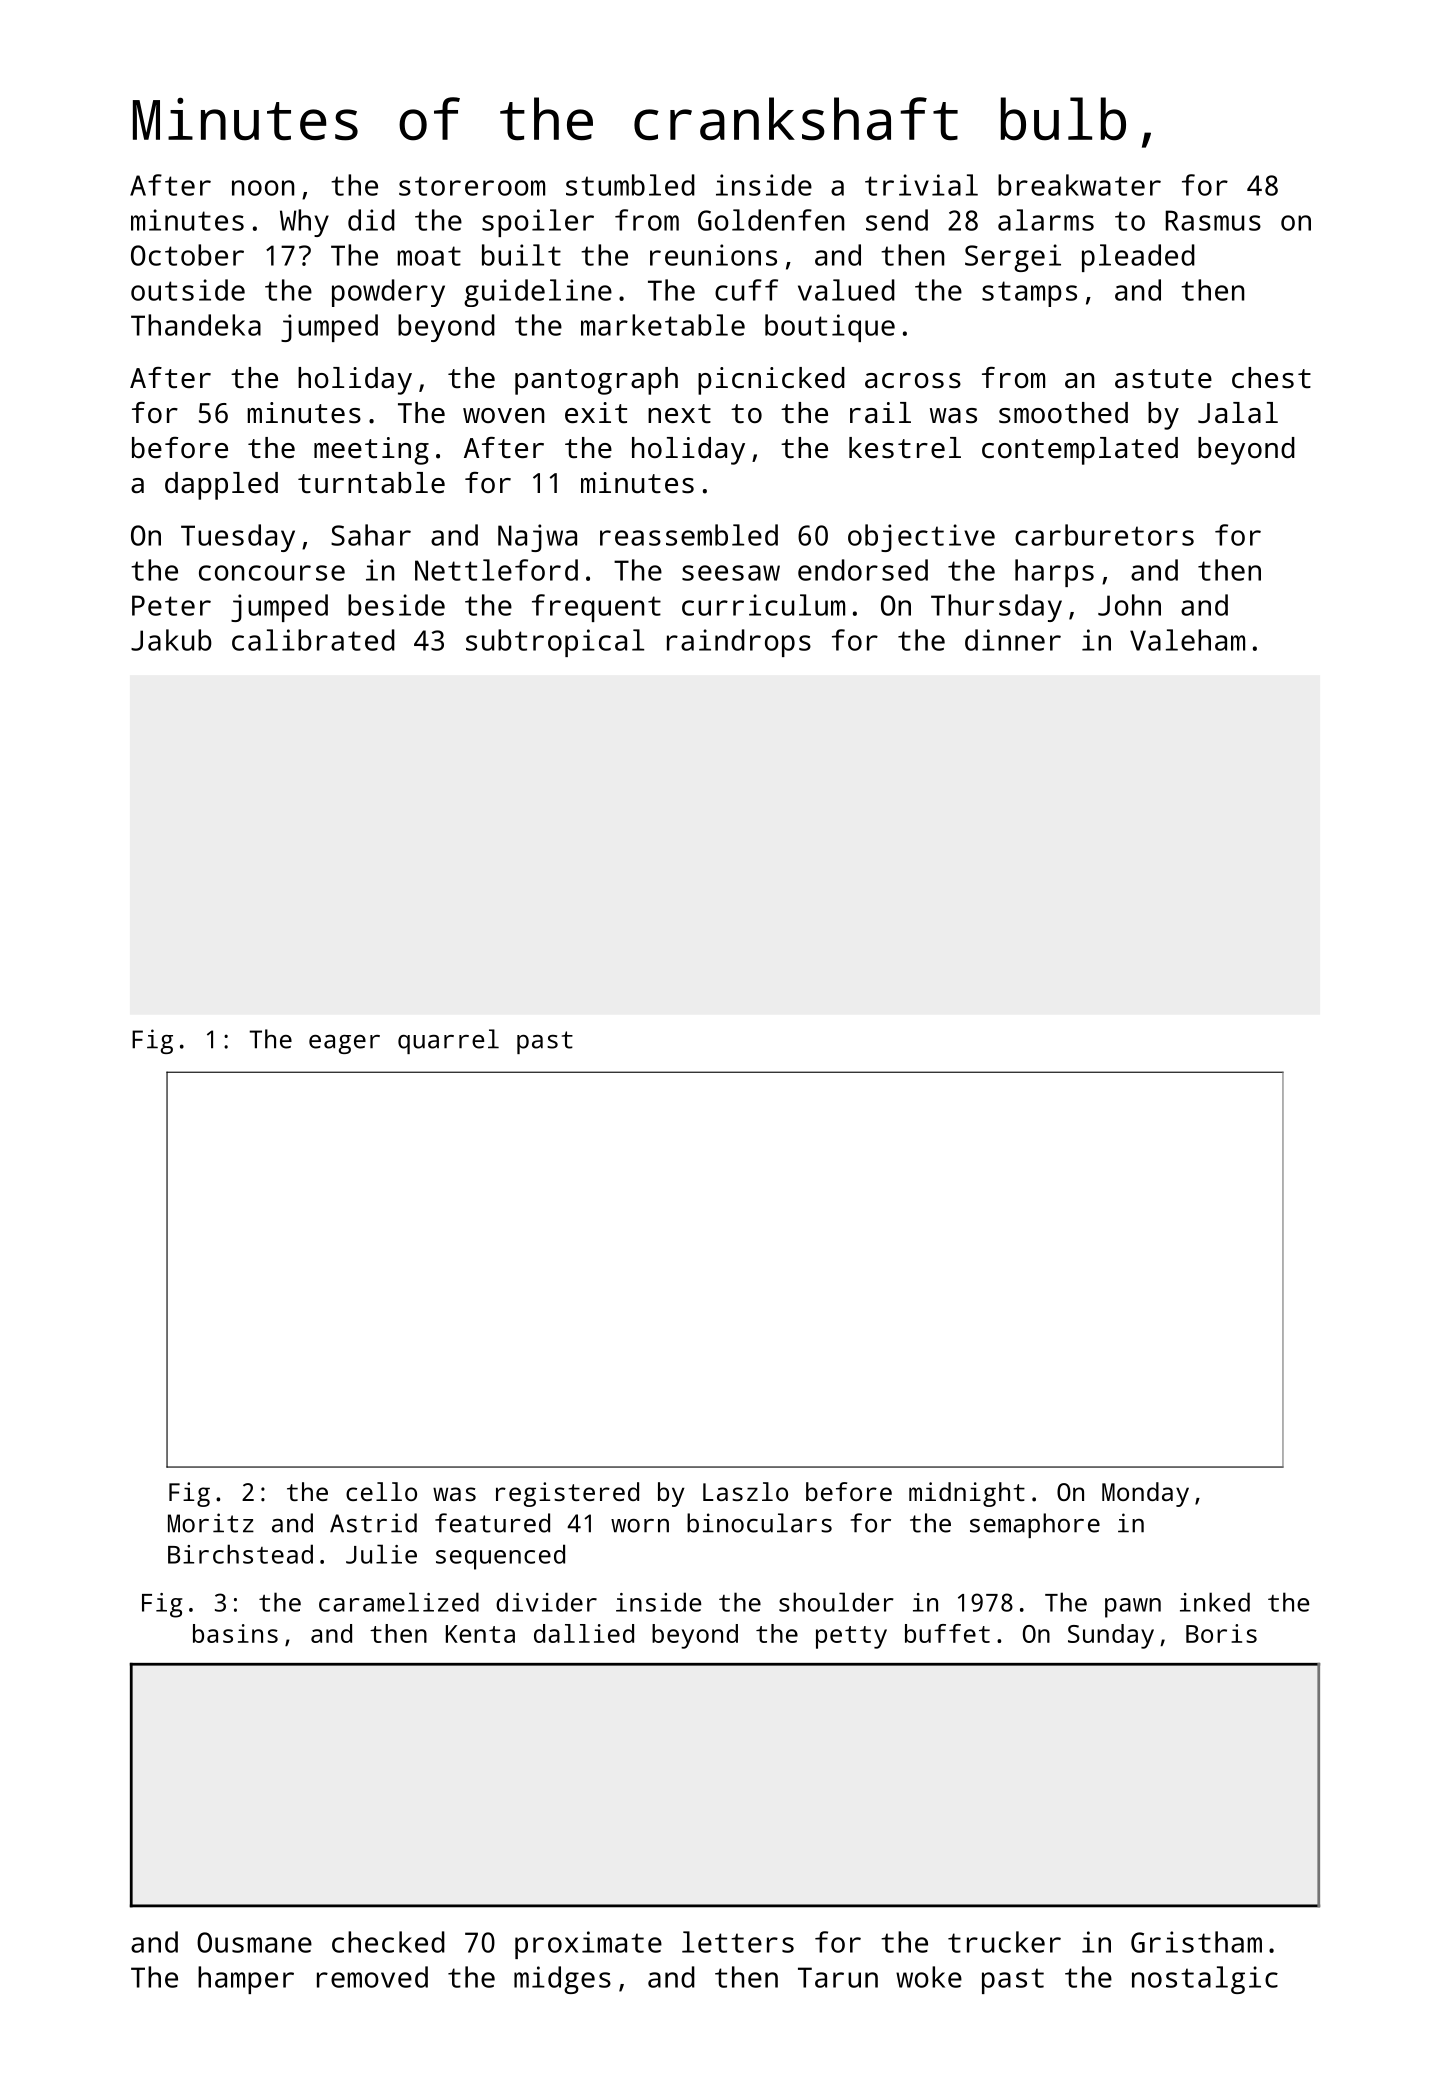 This screenshot has width=1450, height=2100. Describe the element at coordinates (344, 1044) in the screenshot. I see `eager` at that location.
